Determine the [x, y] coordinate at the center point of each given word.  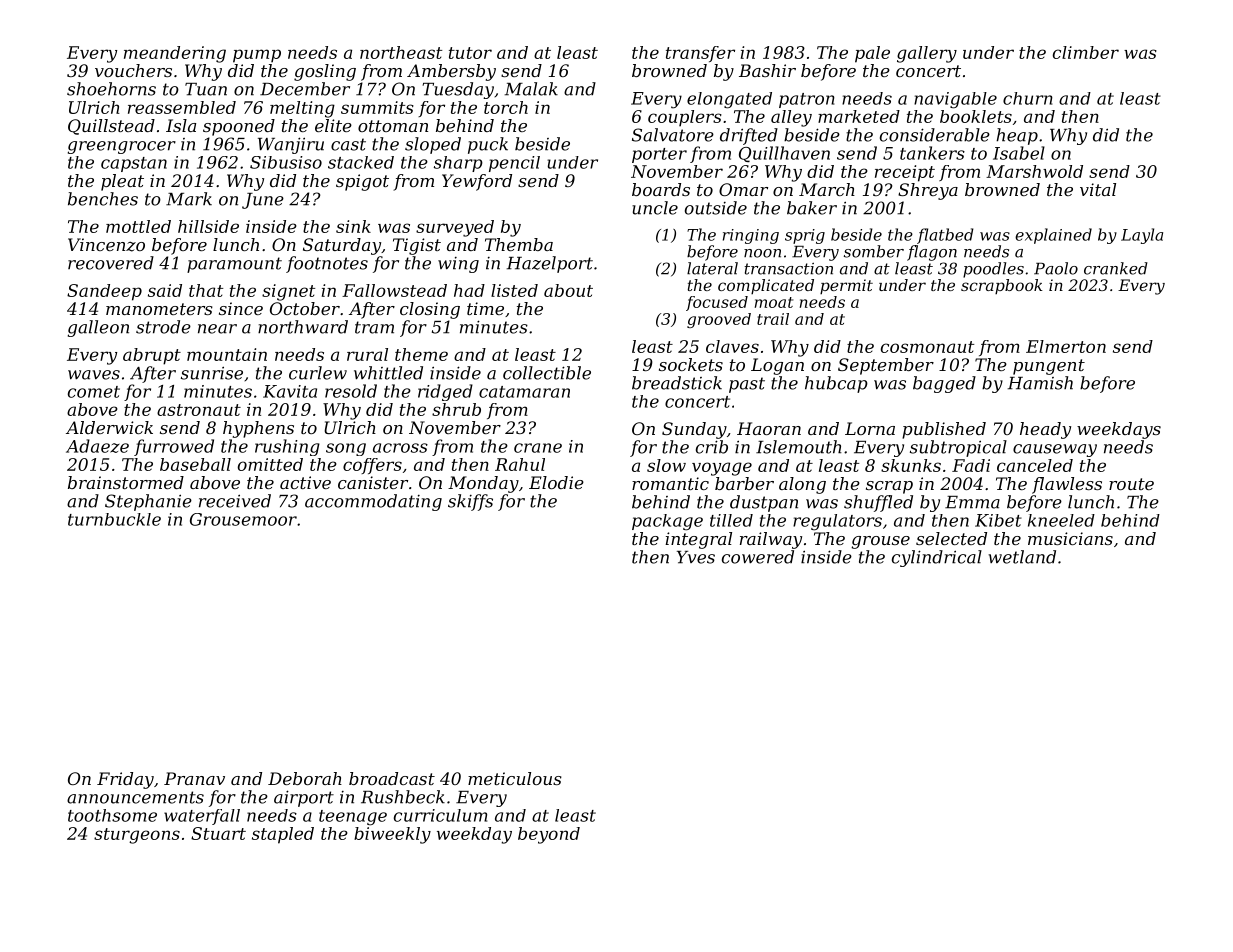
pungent [1049, 367]
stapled [283, 835]
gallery [927, 54]
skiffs [470, 502]
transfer [700, 54]
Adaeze [97, 446]
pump [257, 56]
